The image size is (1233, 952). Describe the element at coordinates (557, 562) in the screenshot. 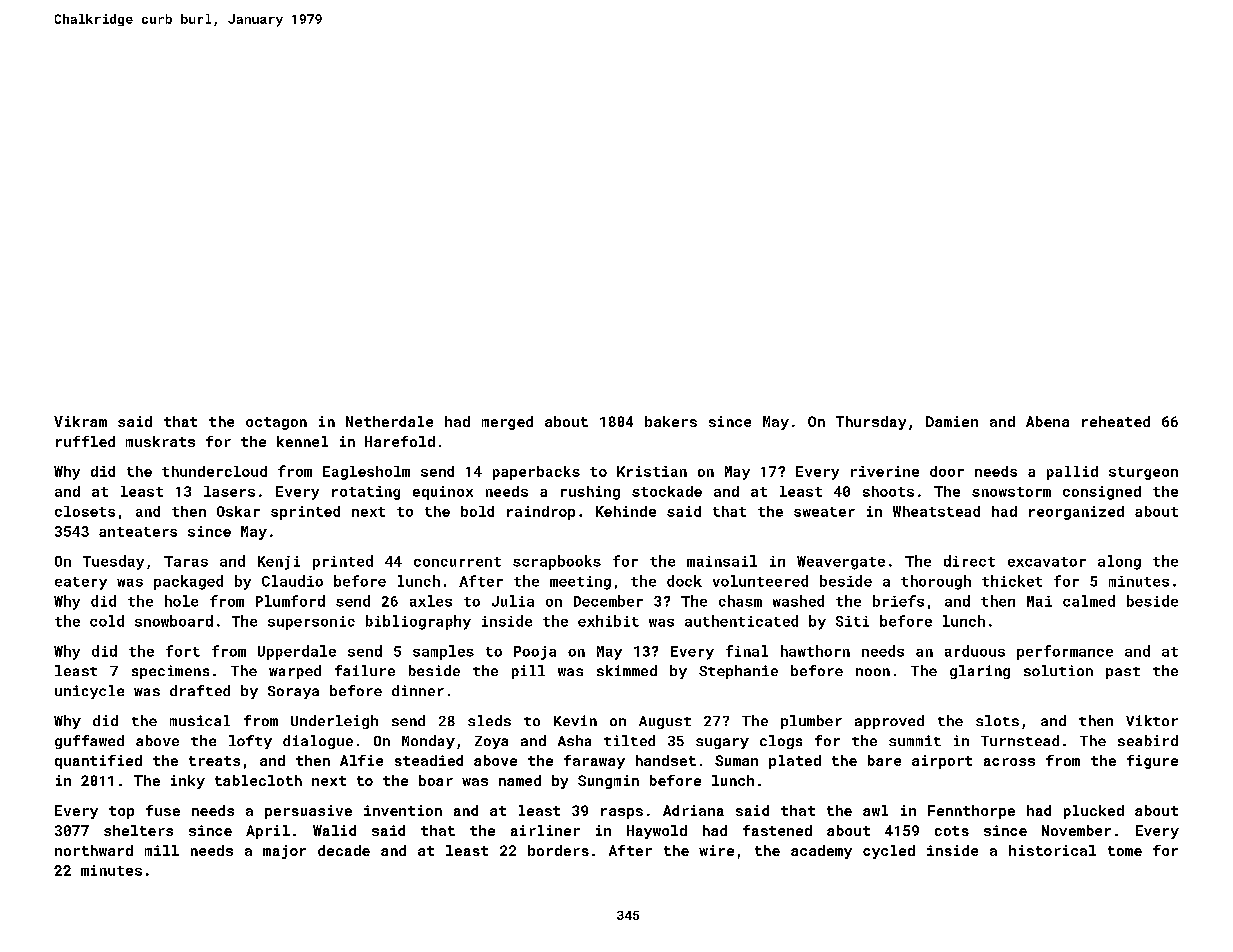

I see `scrapbooks` at that location.
